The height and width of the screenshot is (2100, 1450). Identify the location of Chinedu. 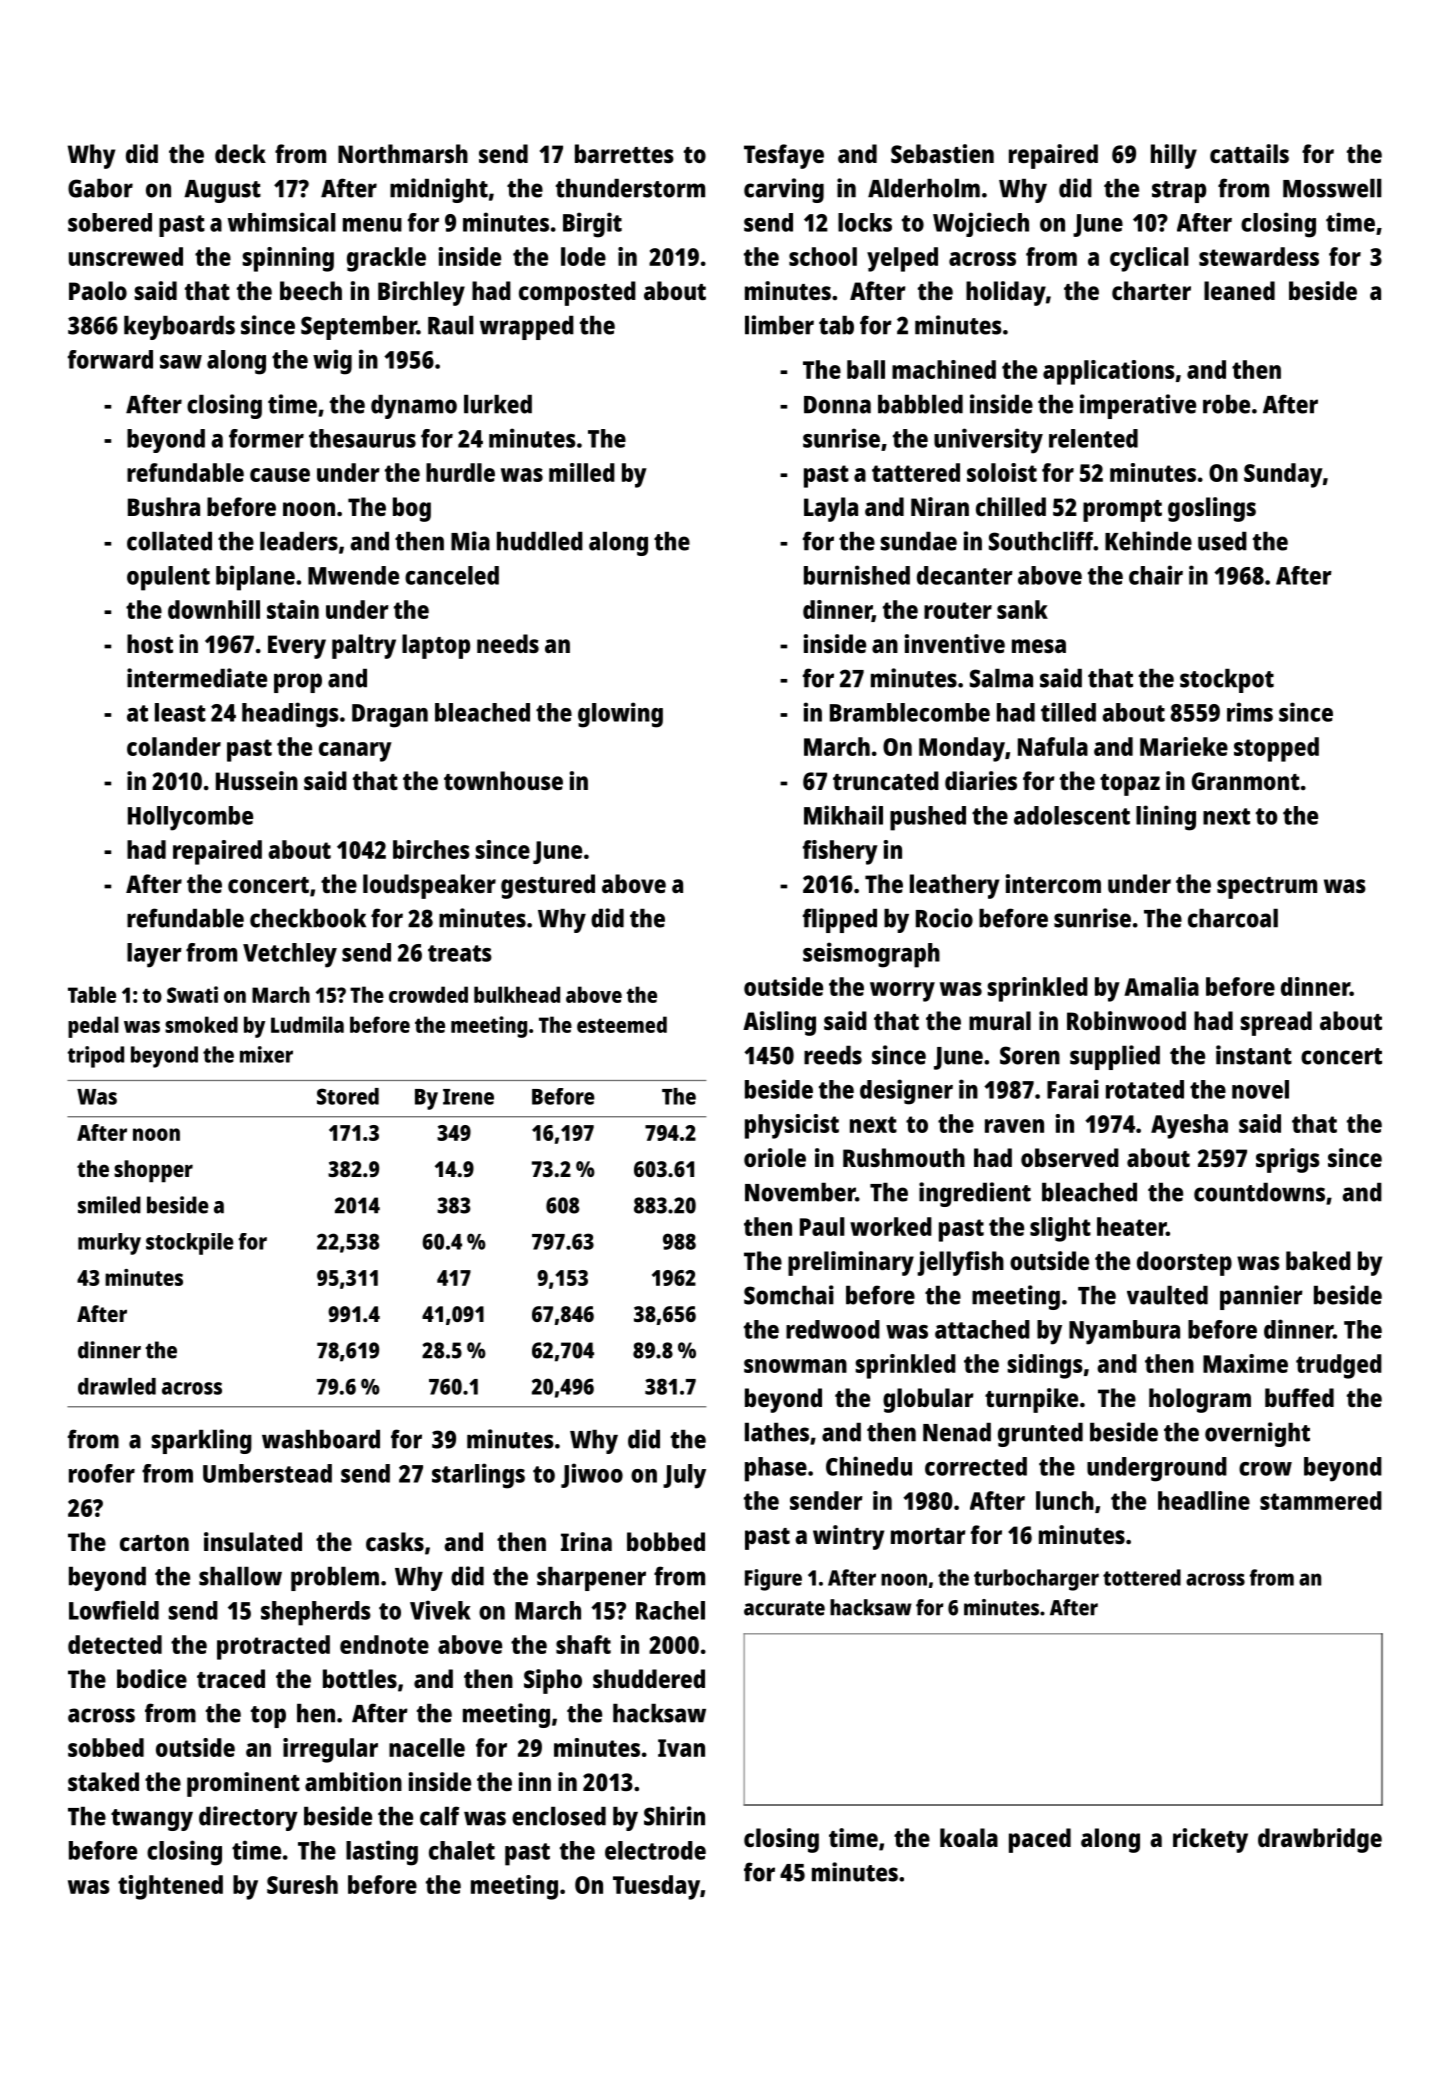
(869, 1466).
